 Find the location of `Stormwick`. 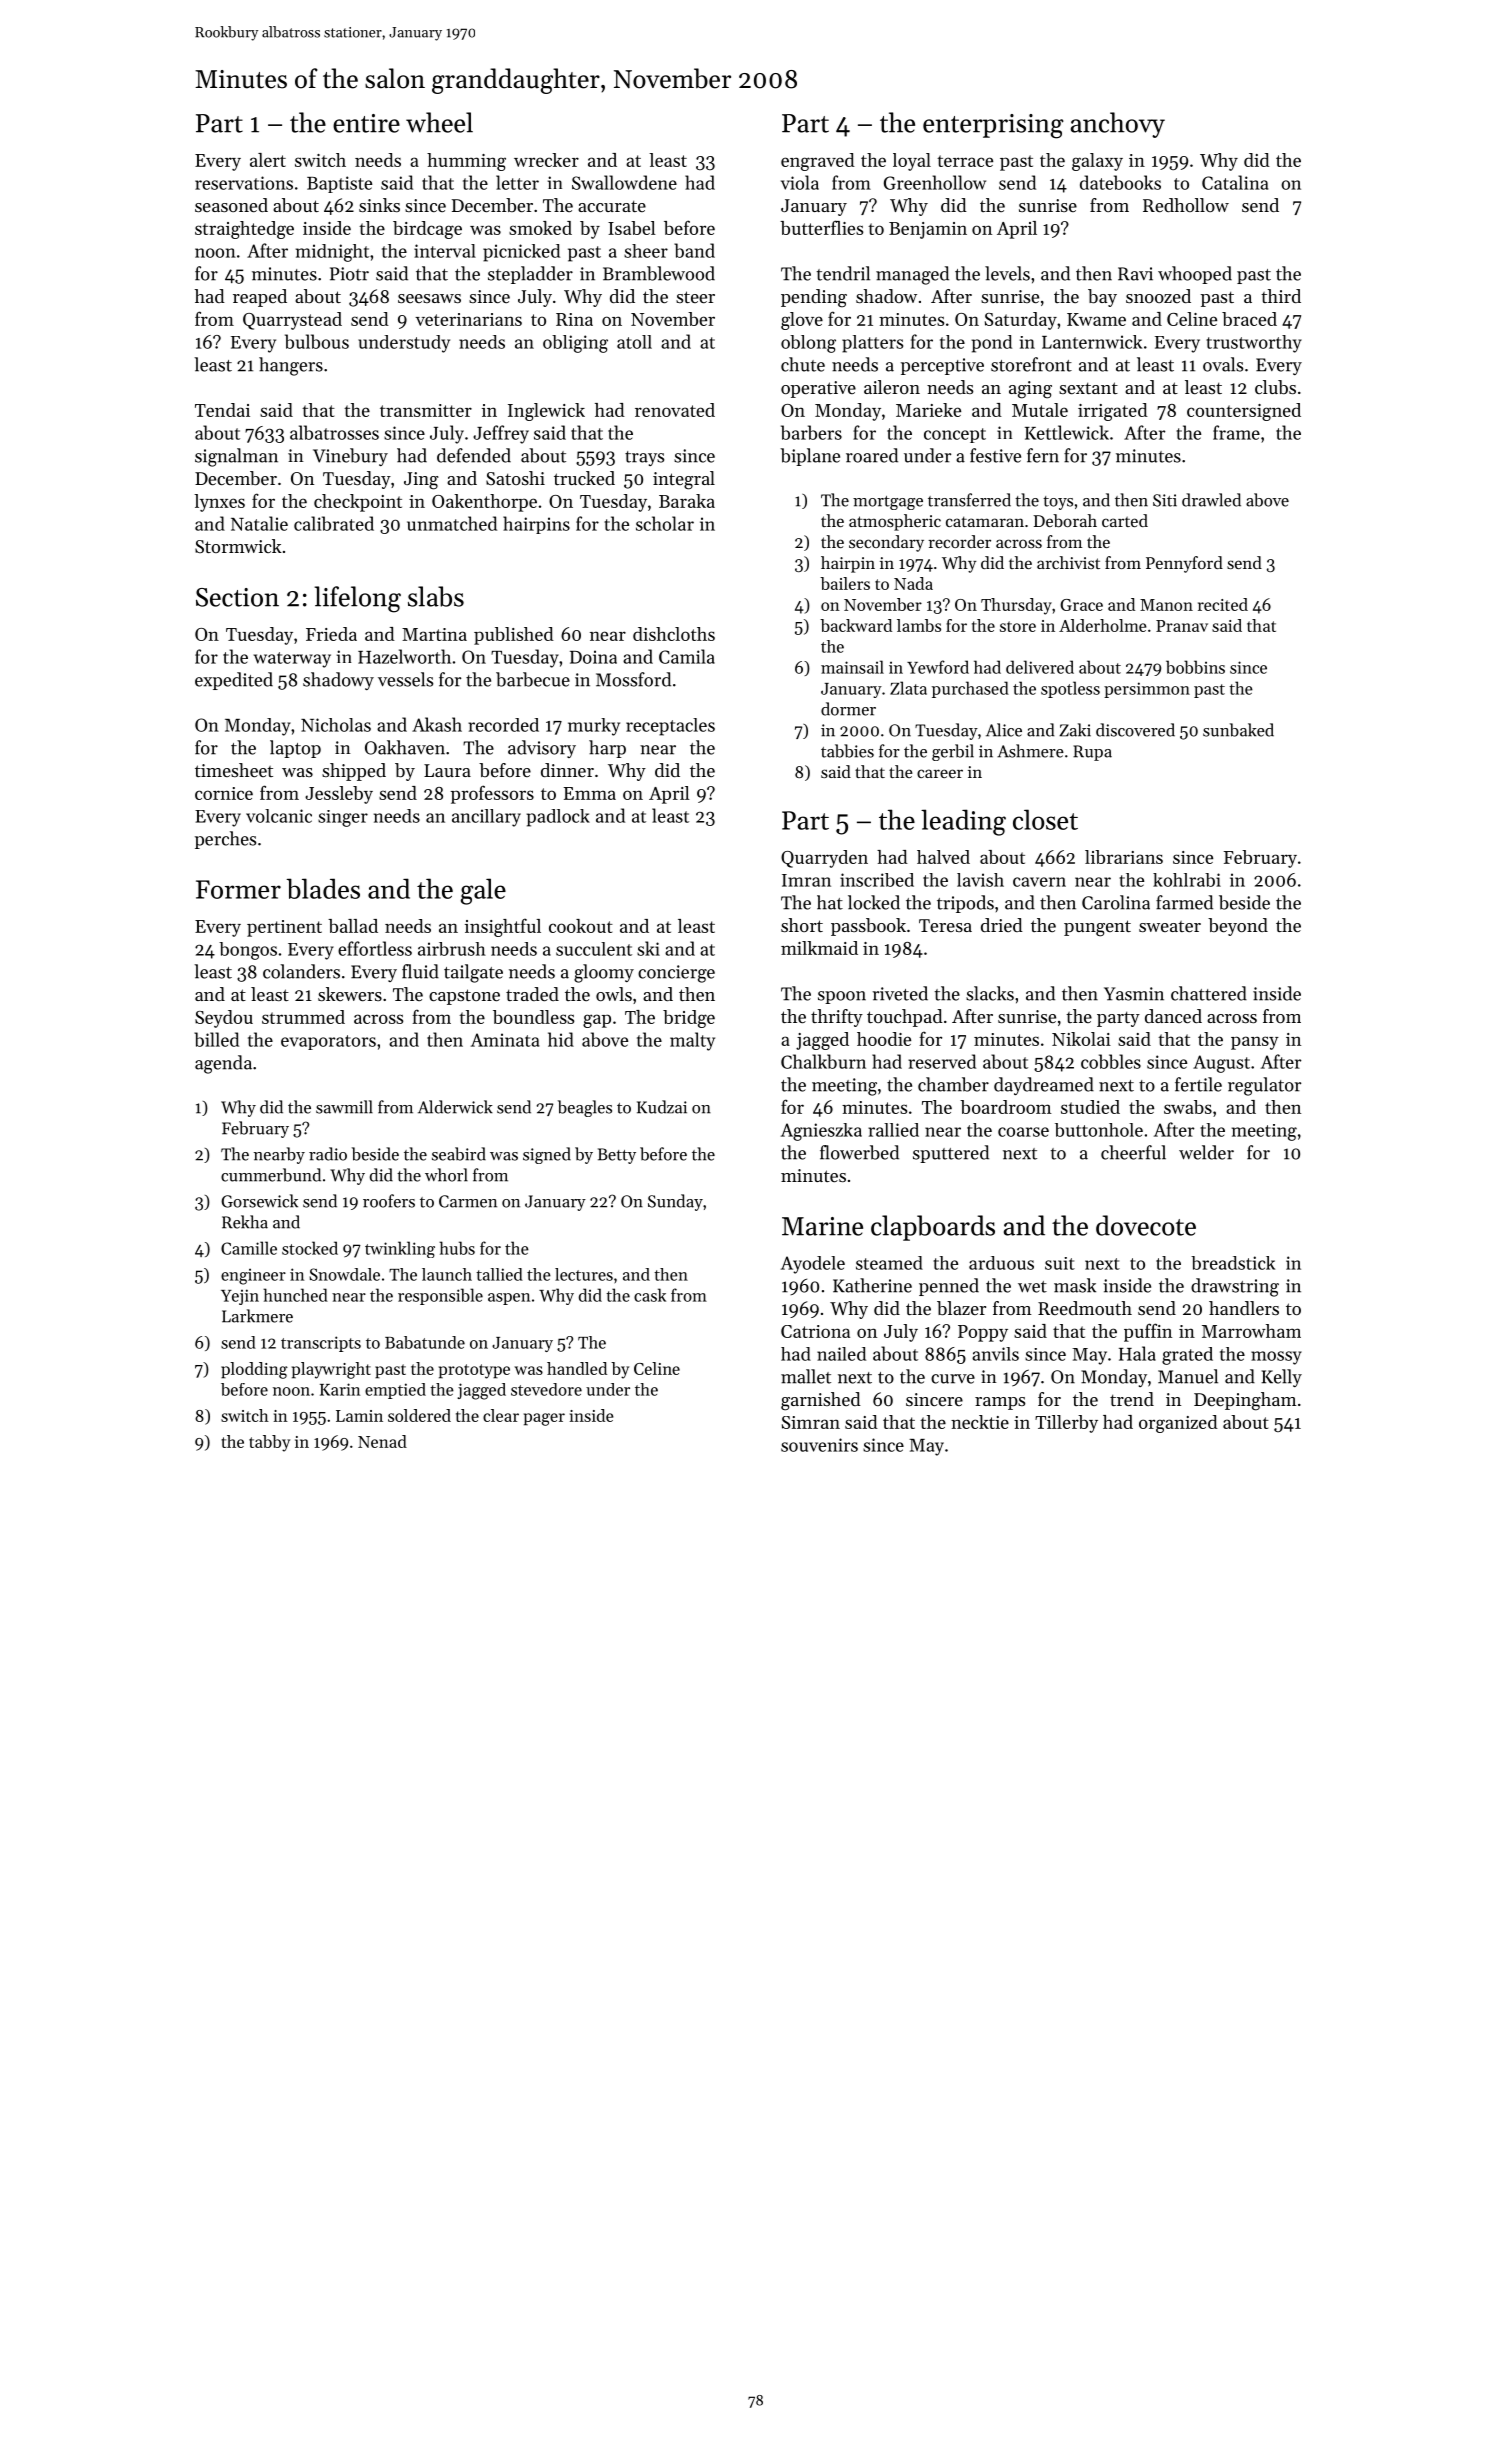

Stormwick is located at coordinates (238, 546).
